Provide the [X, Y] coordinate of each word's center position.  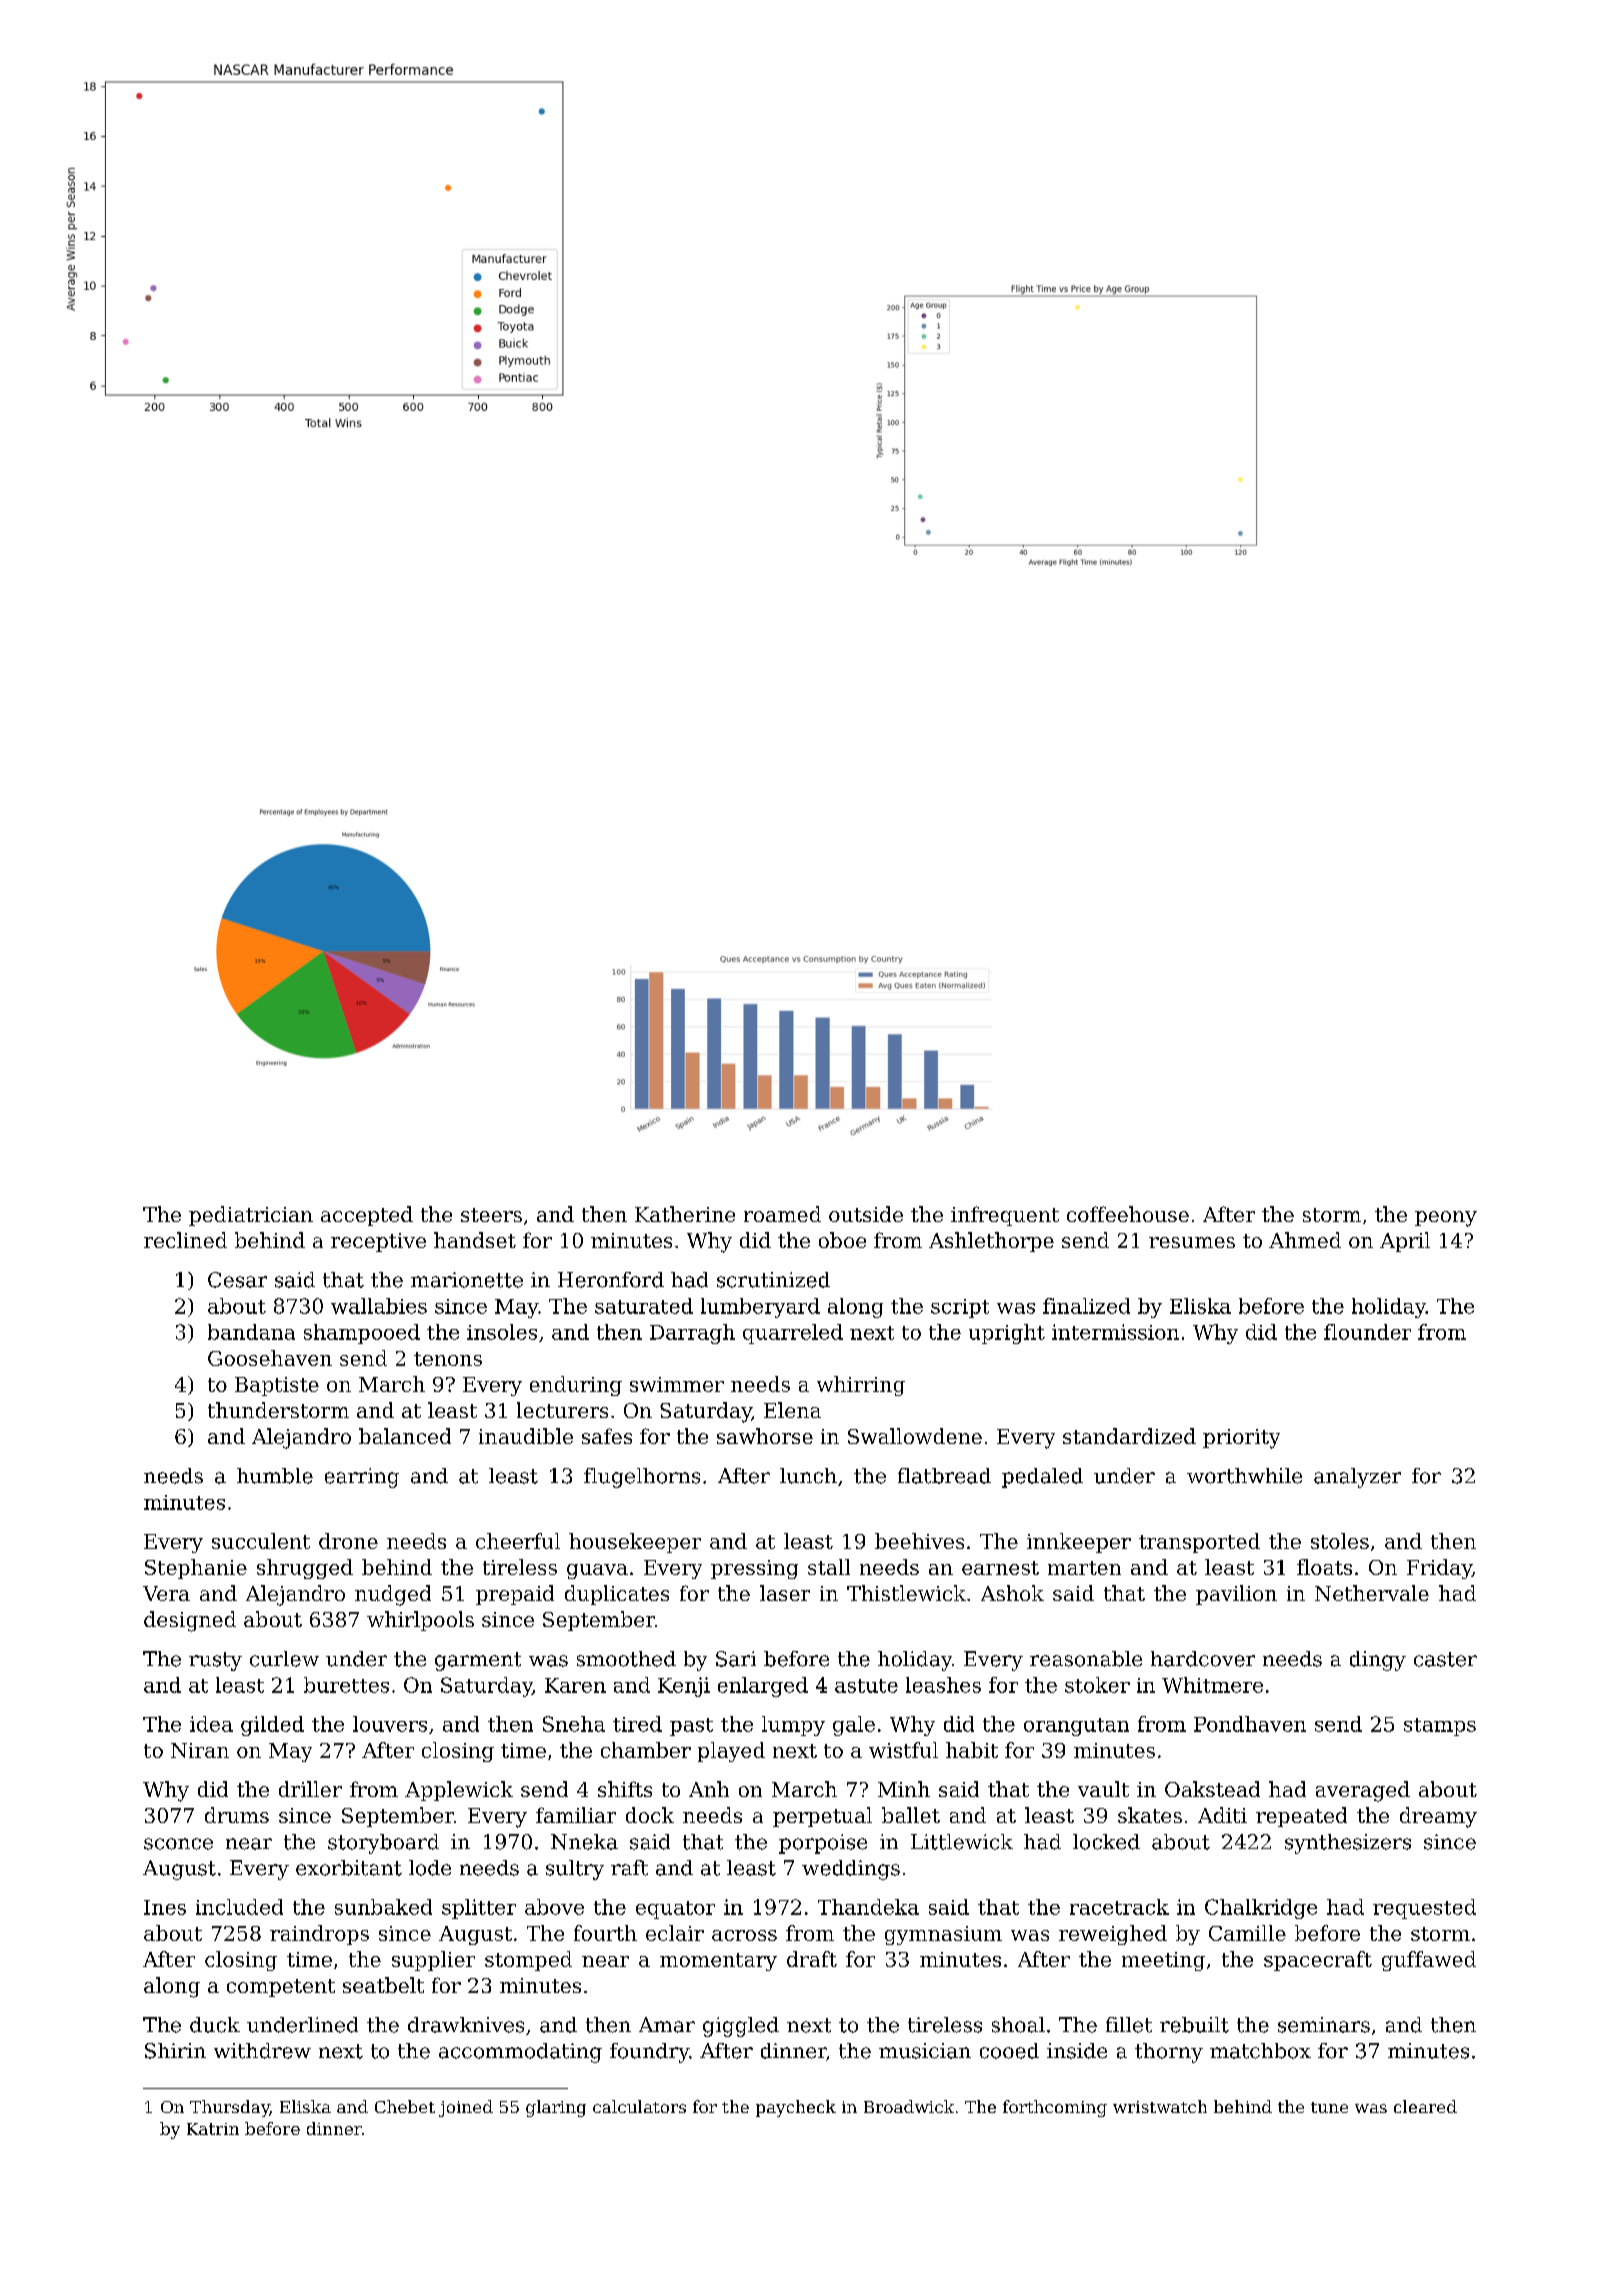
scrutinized [773, 1280]
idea [211, 1724]
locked [1106, 1842]
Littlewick [962, 1842]
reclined [185, 1240]
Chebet [405, 2106]
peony [1446, 1219]
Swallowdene [915, 1436]
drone [348, 1541]
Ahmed [1305, 1240]
